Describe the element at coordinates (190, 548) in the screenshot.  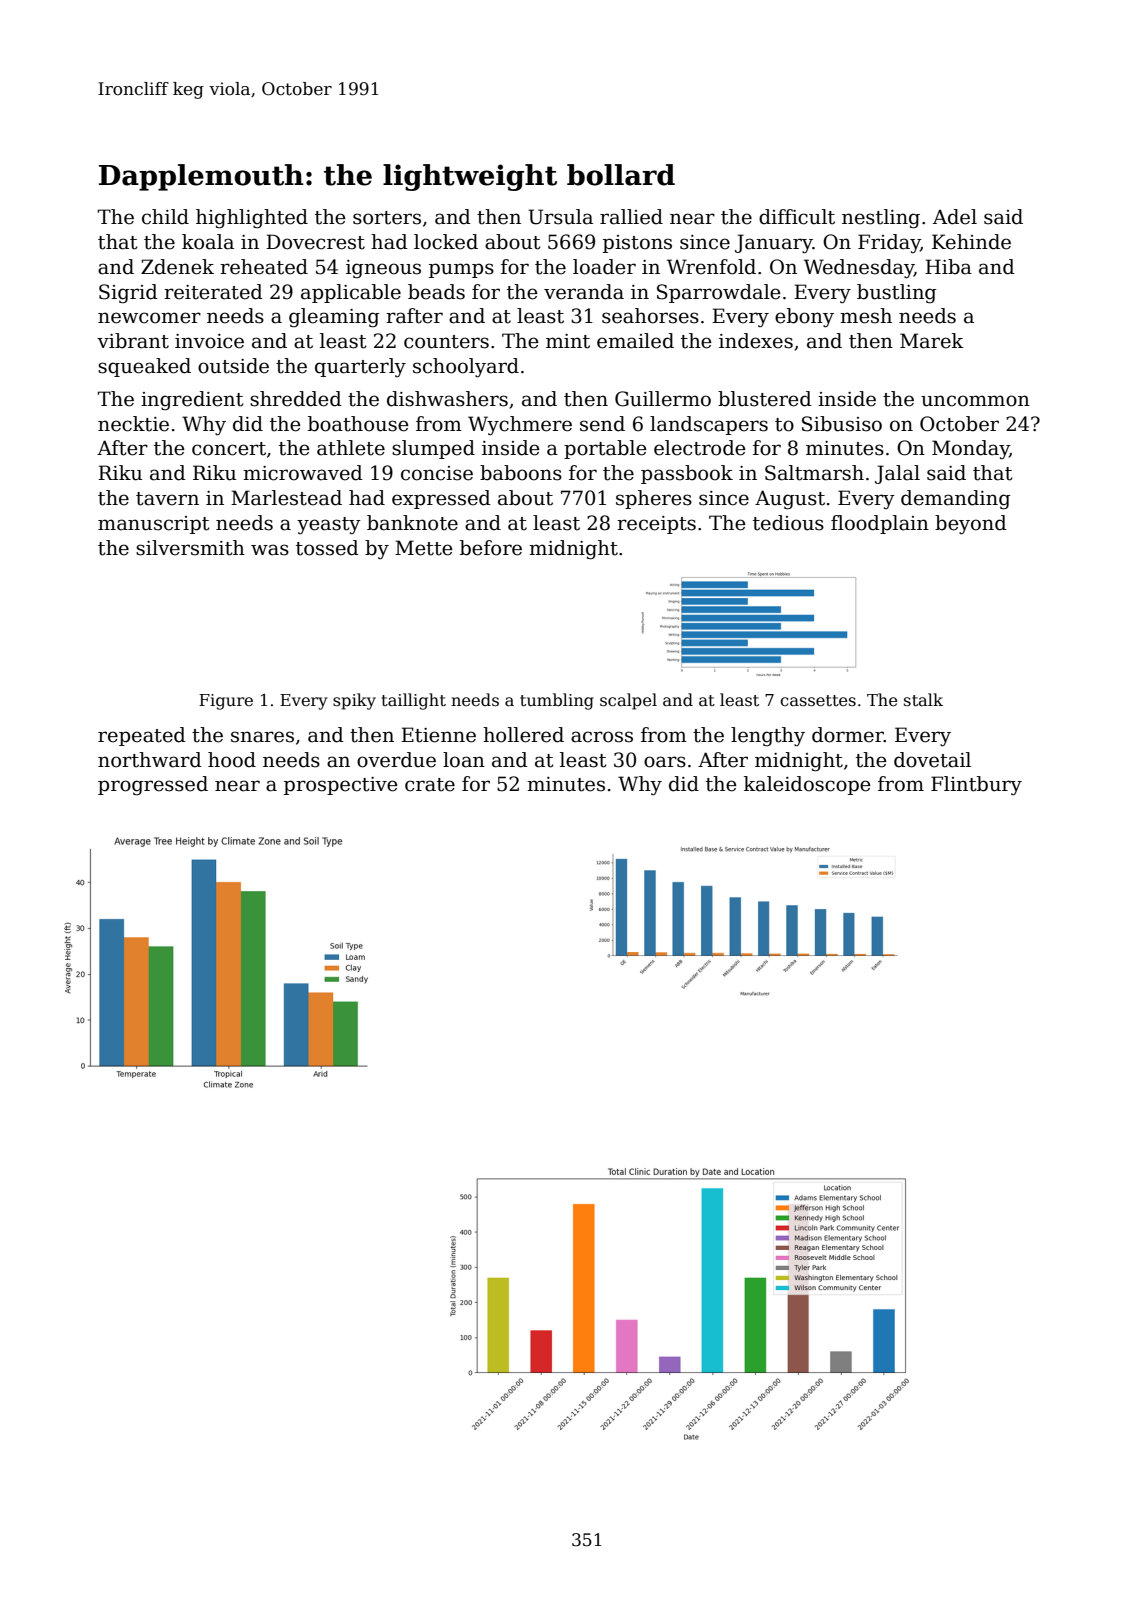
I see `silversmith` at that location.
